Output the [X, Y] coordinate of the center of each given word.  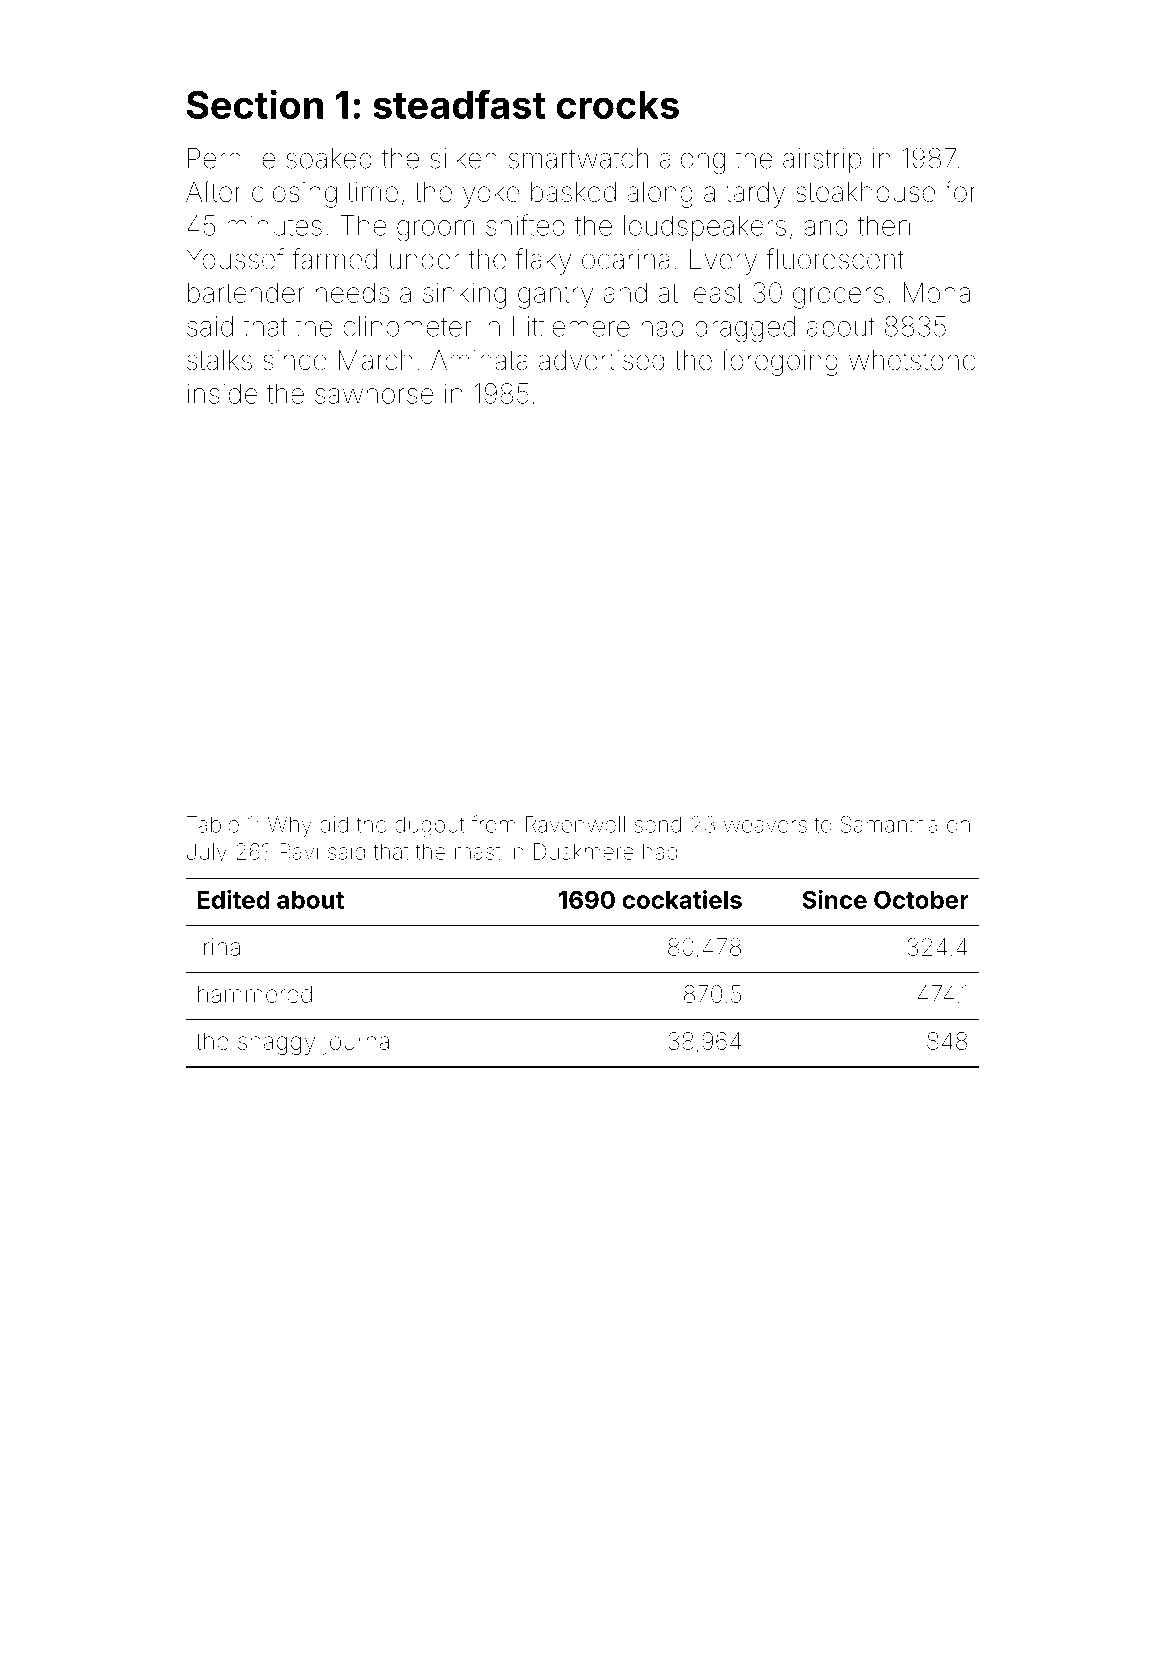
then [884, 225]
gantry [555, 296]
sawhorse [374, 393]
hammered [255, 994]
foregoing [780, 362]
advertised [601, 360]
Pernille [231, 158]
